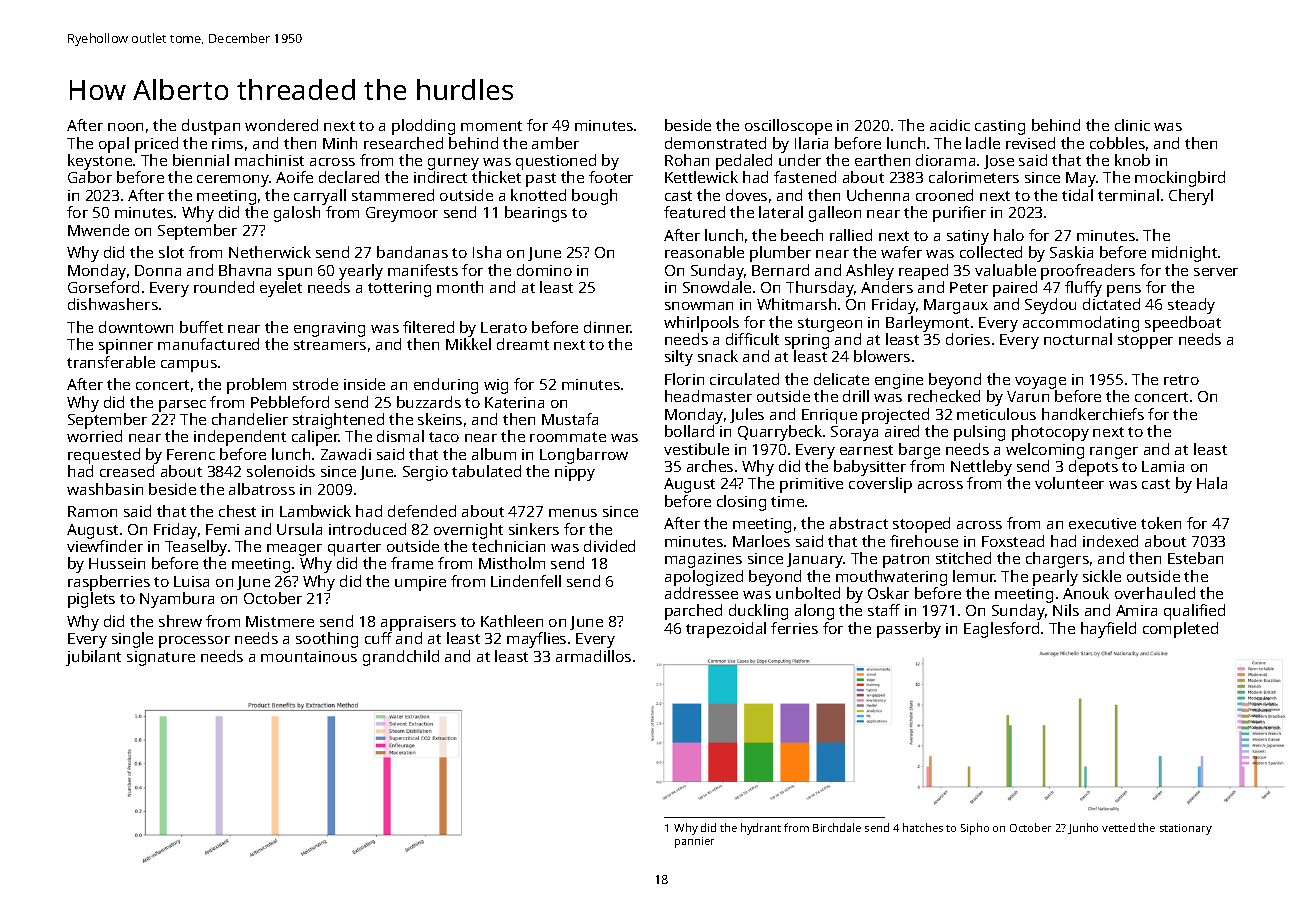  Describe the element at coordinates (132, 640) in the screenshot. I see `single` at that location.
